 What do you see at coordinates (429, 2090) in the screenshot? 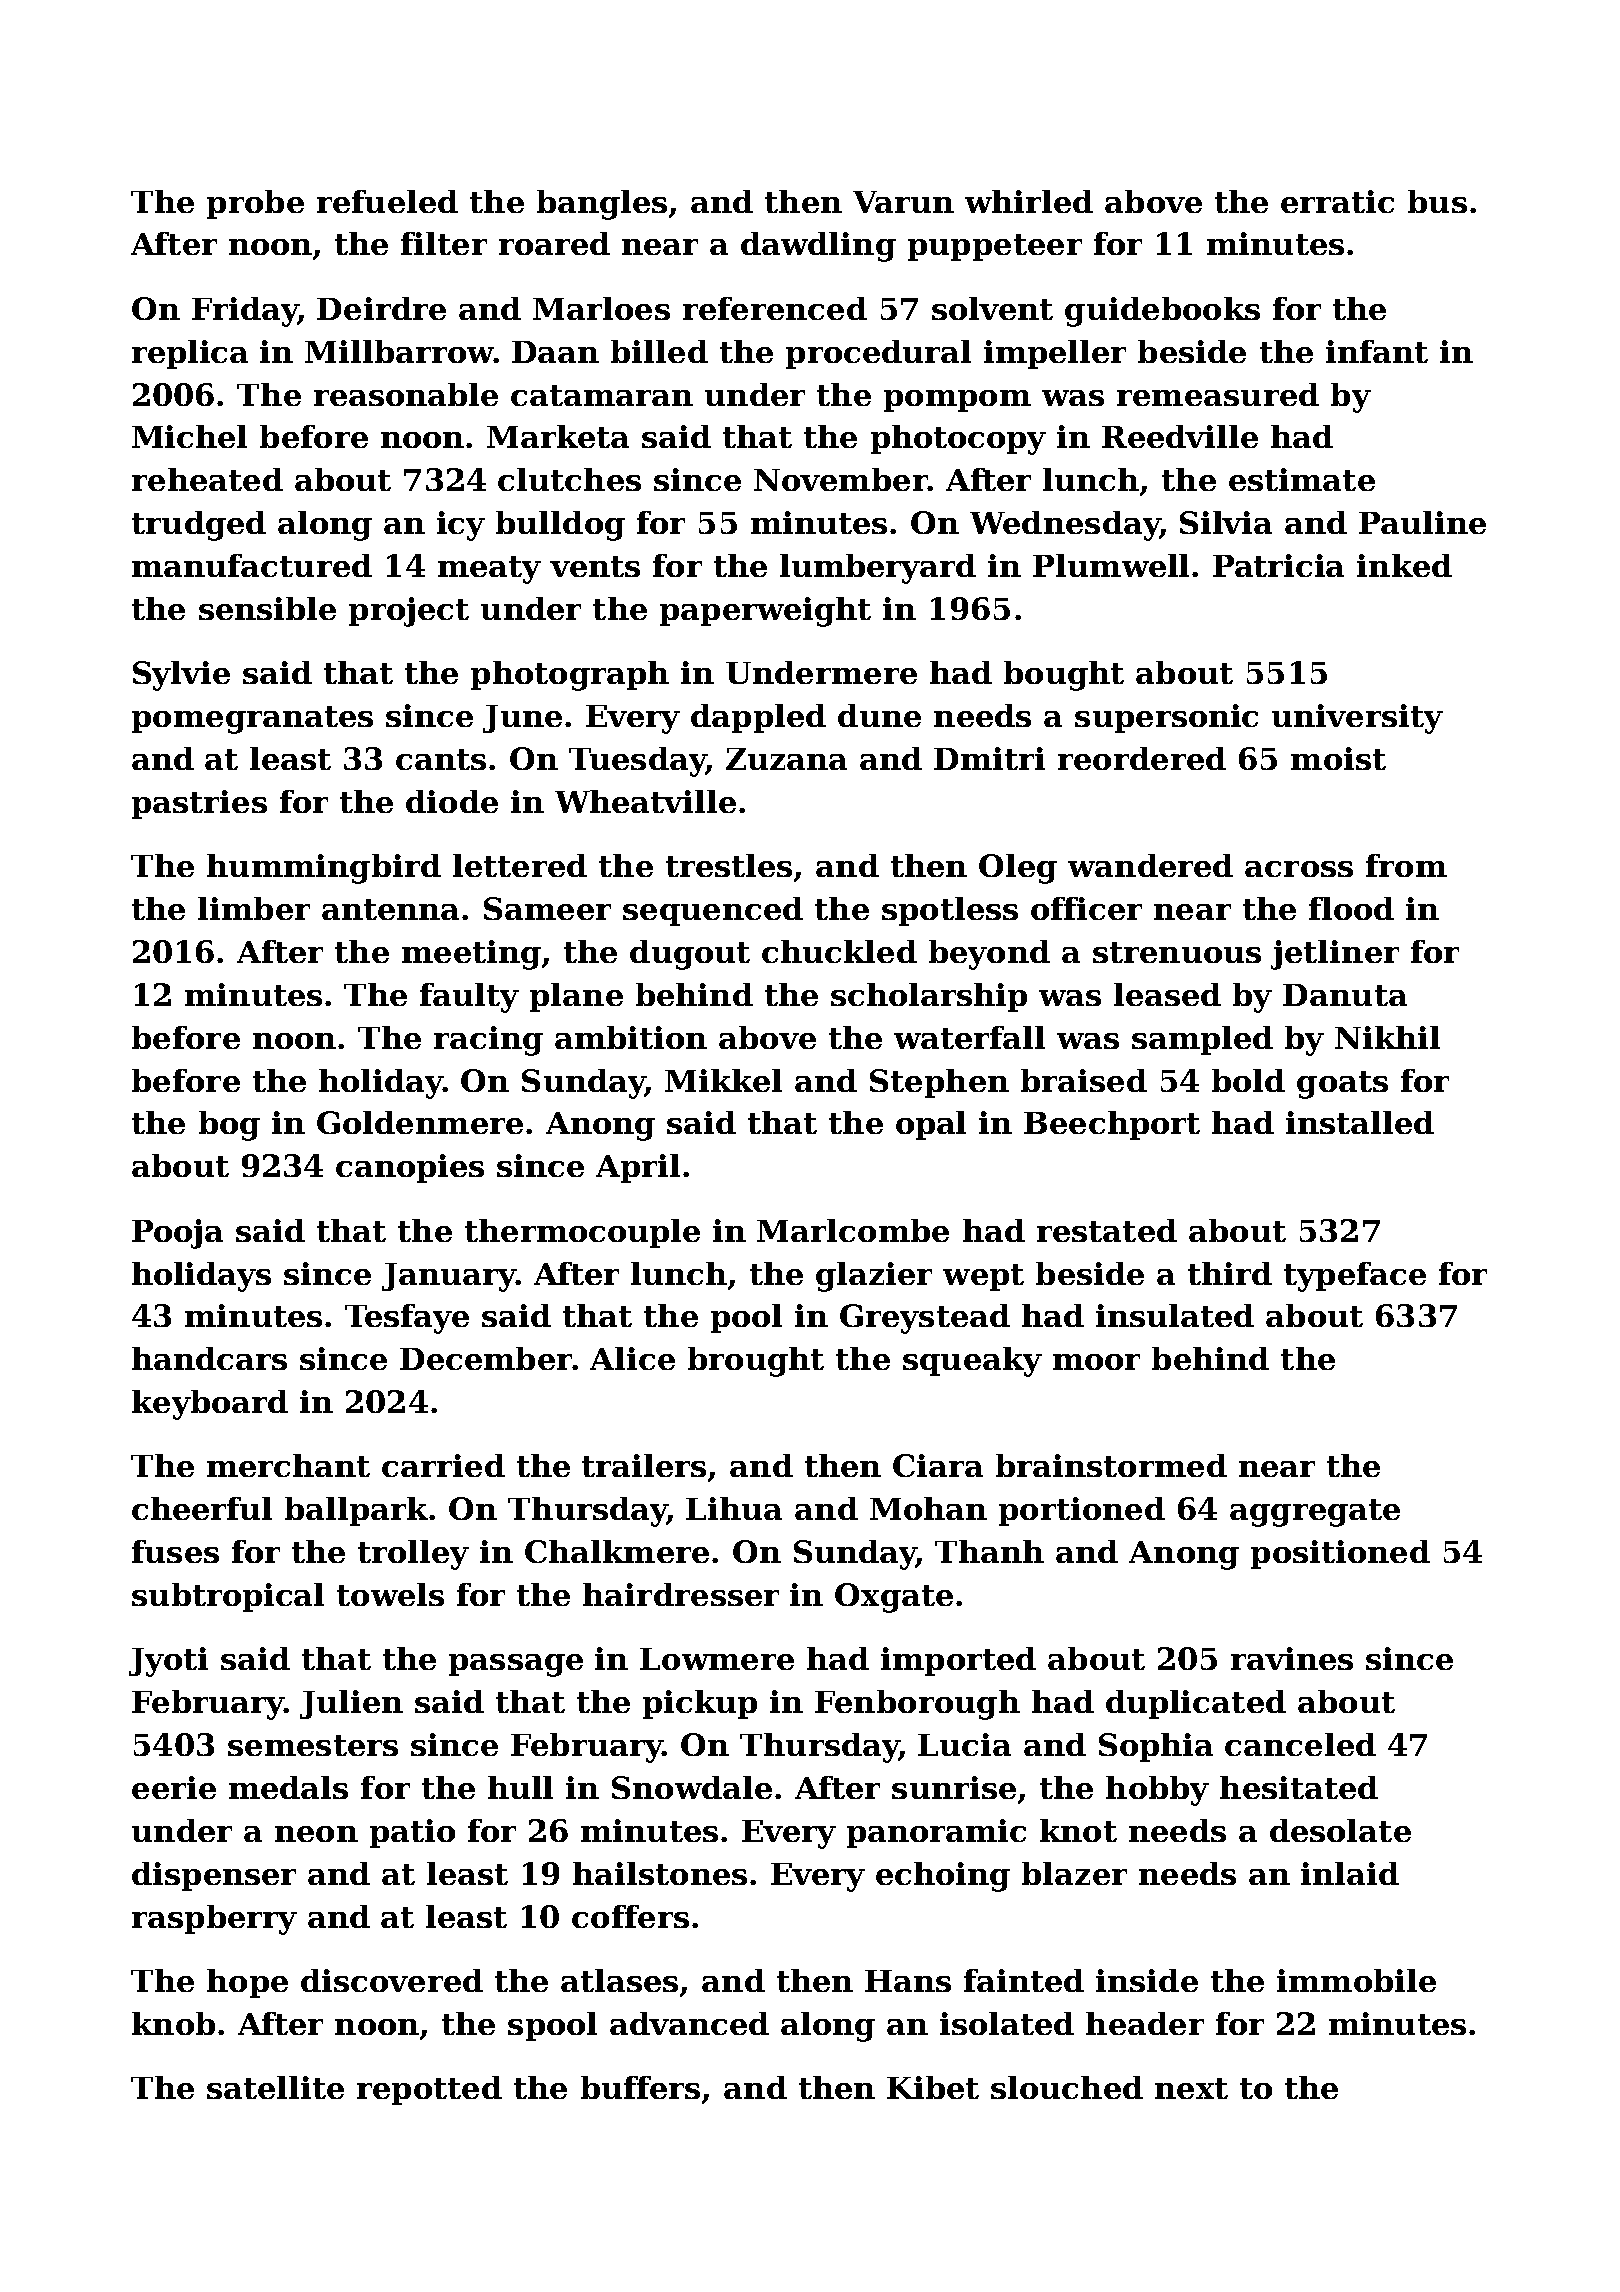
I see `repotted` at bounding box center [429, 2090].
